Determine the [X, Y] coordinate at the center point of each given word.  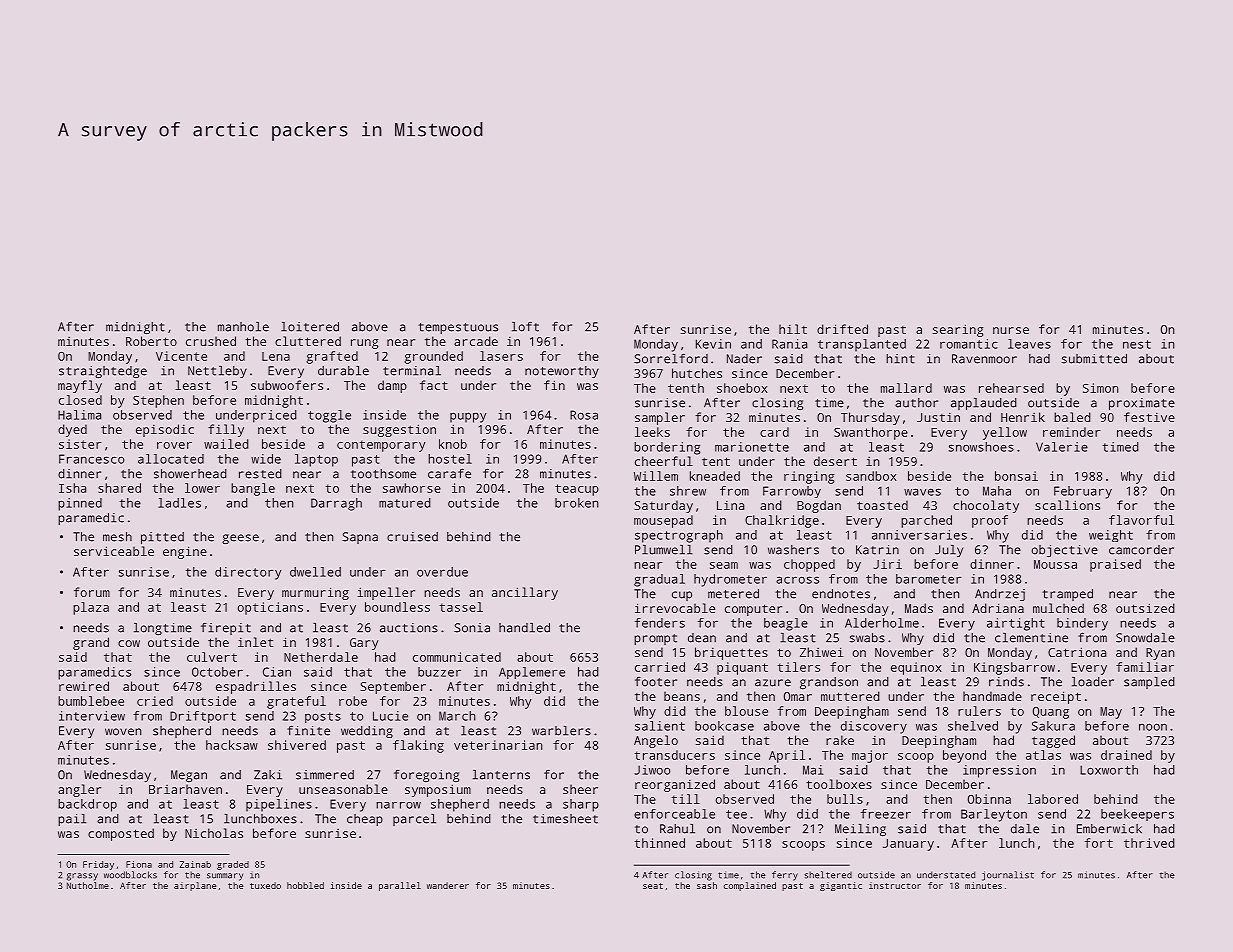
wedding [367, 732]
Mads [919, 608]
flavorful [1141, 520]
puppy [468, 417]
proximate [1142, 404]
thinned [660, 843]
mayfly [80, 386]
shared [119, 488]
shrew [688, 491]
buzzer [439, 672]
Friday [98, 865]
